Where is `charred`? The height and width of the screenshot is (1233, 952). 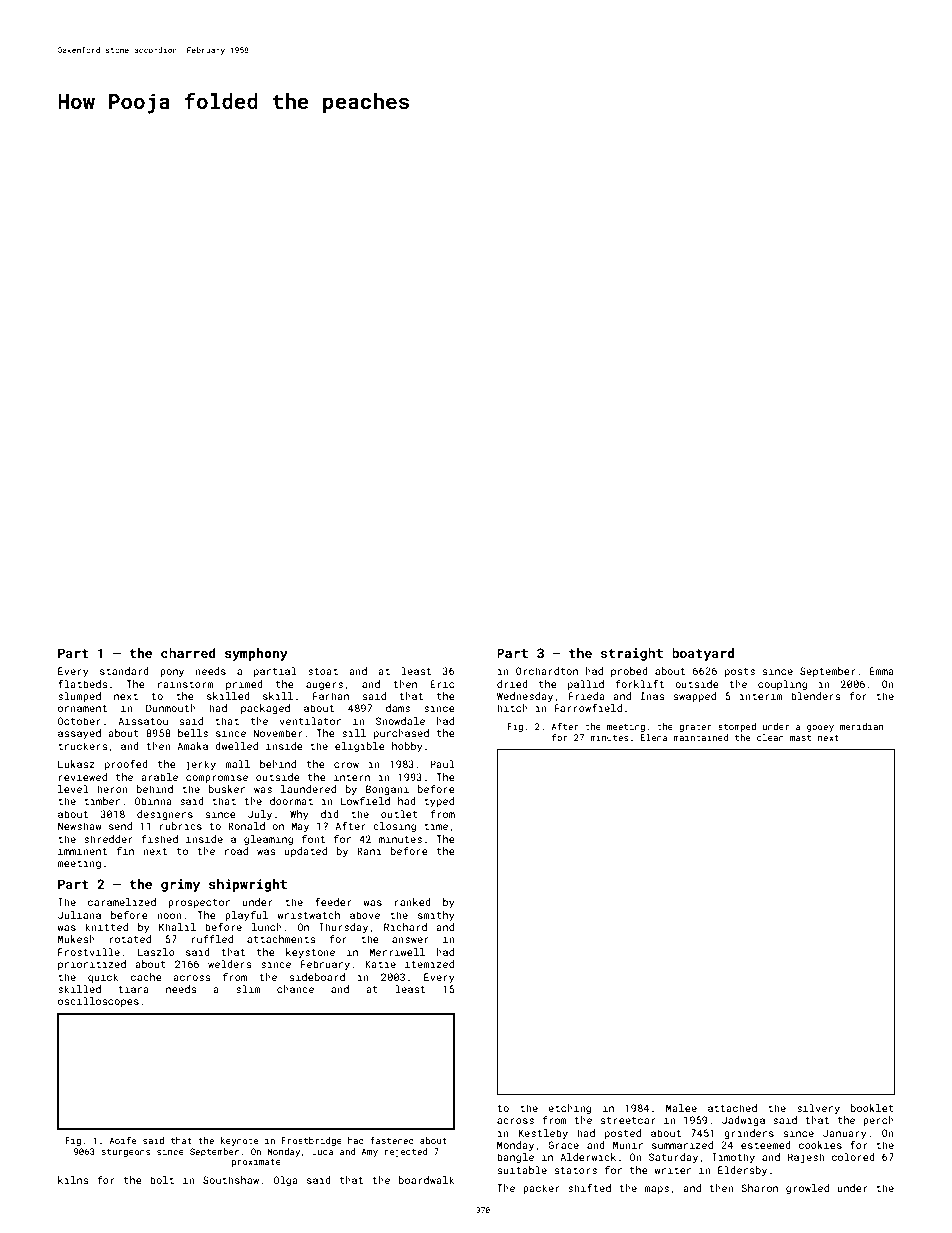
charred is located at coordinates (188, 653).
